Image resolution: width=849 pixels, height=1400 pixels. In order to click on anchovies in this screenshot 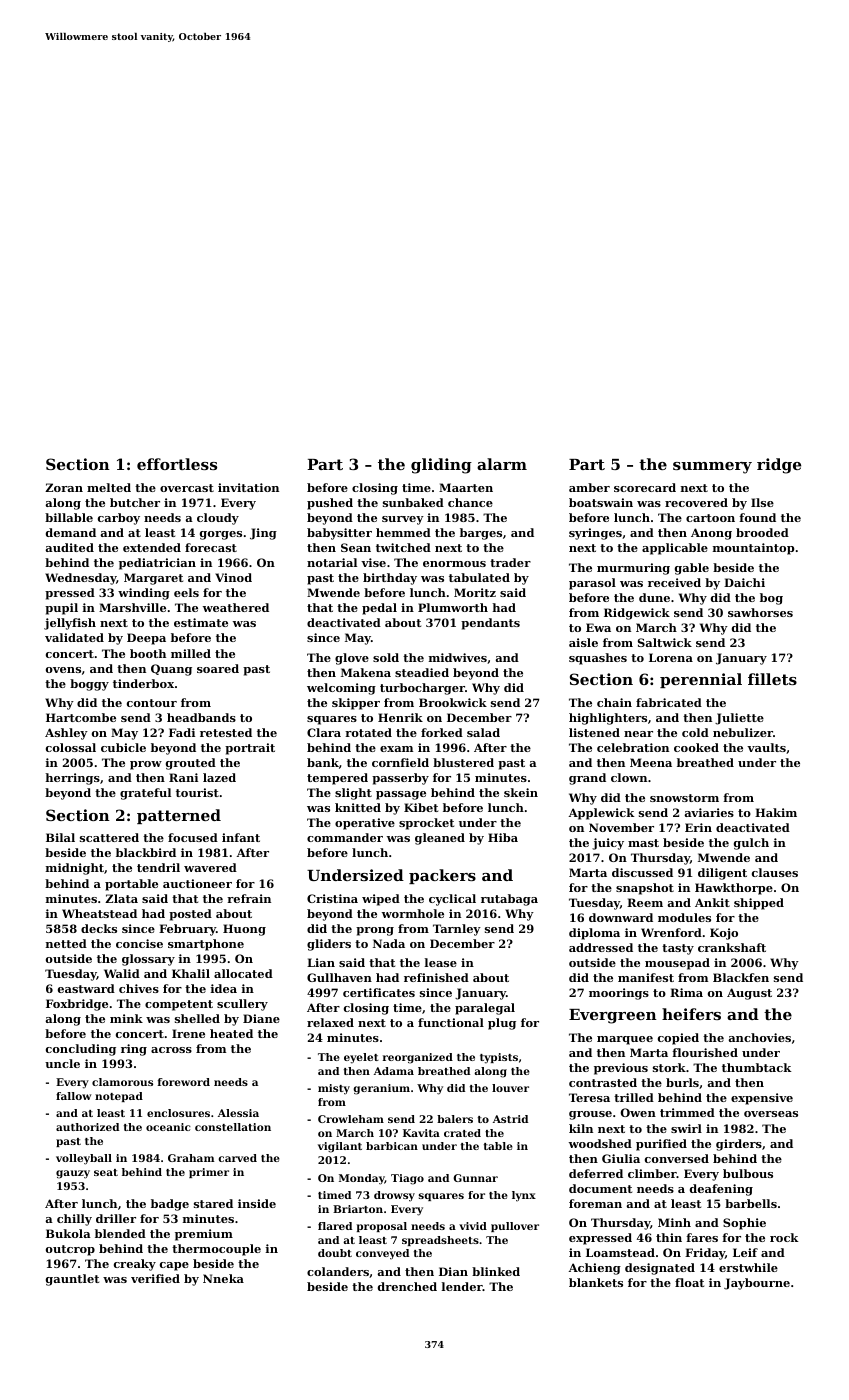, I will do `click(760, 1037)`.
